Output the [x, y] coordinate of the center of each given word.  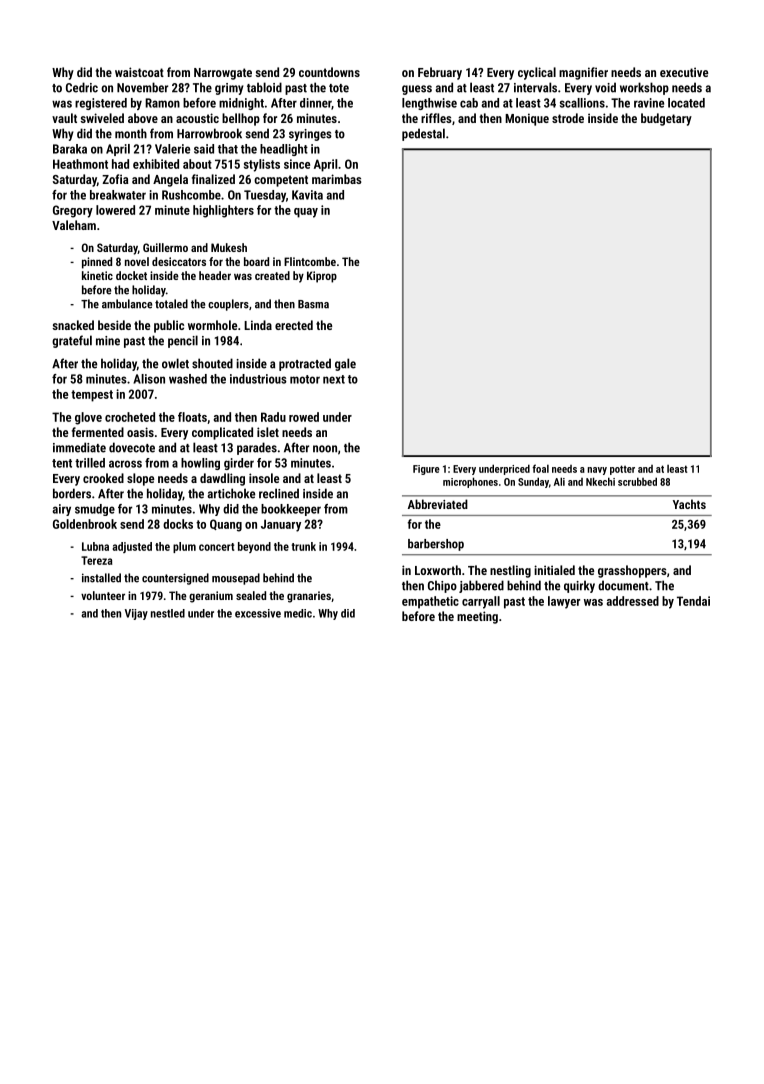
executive [684, 72]
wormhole [212, 325]
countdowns [329, 72]
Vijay [136, 614]
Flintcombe [310, 261]
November [142, 87]
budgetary [666, 119]
